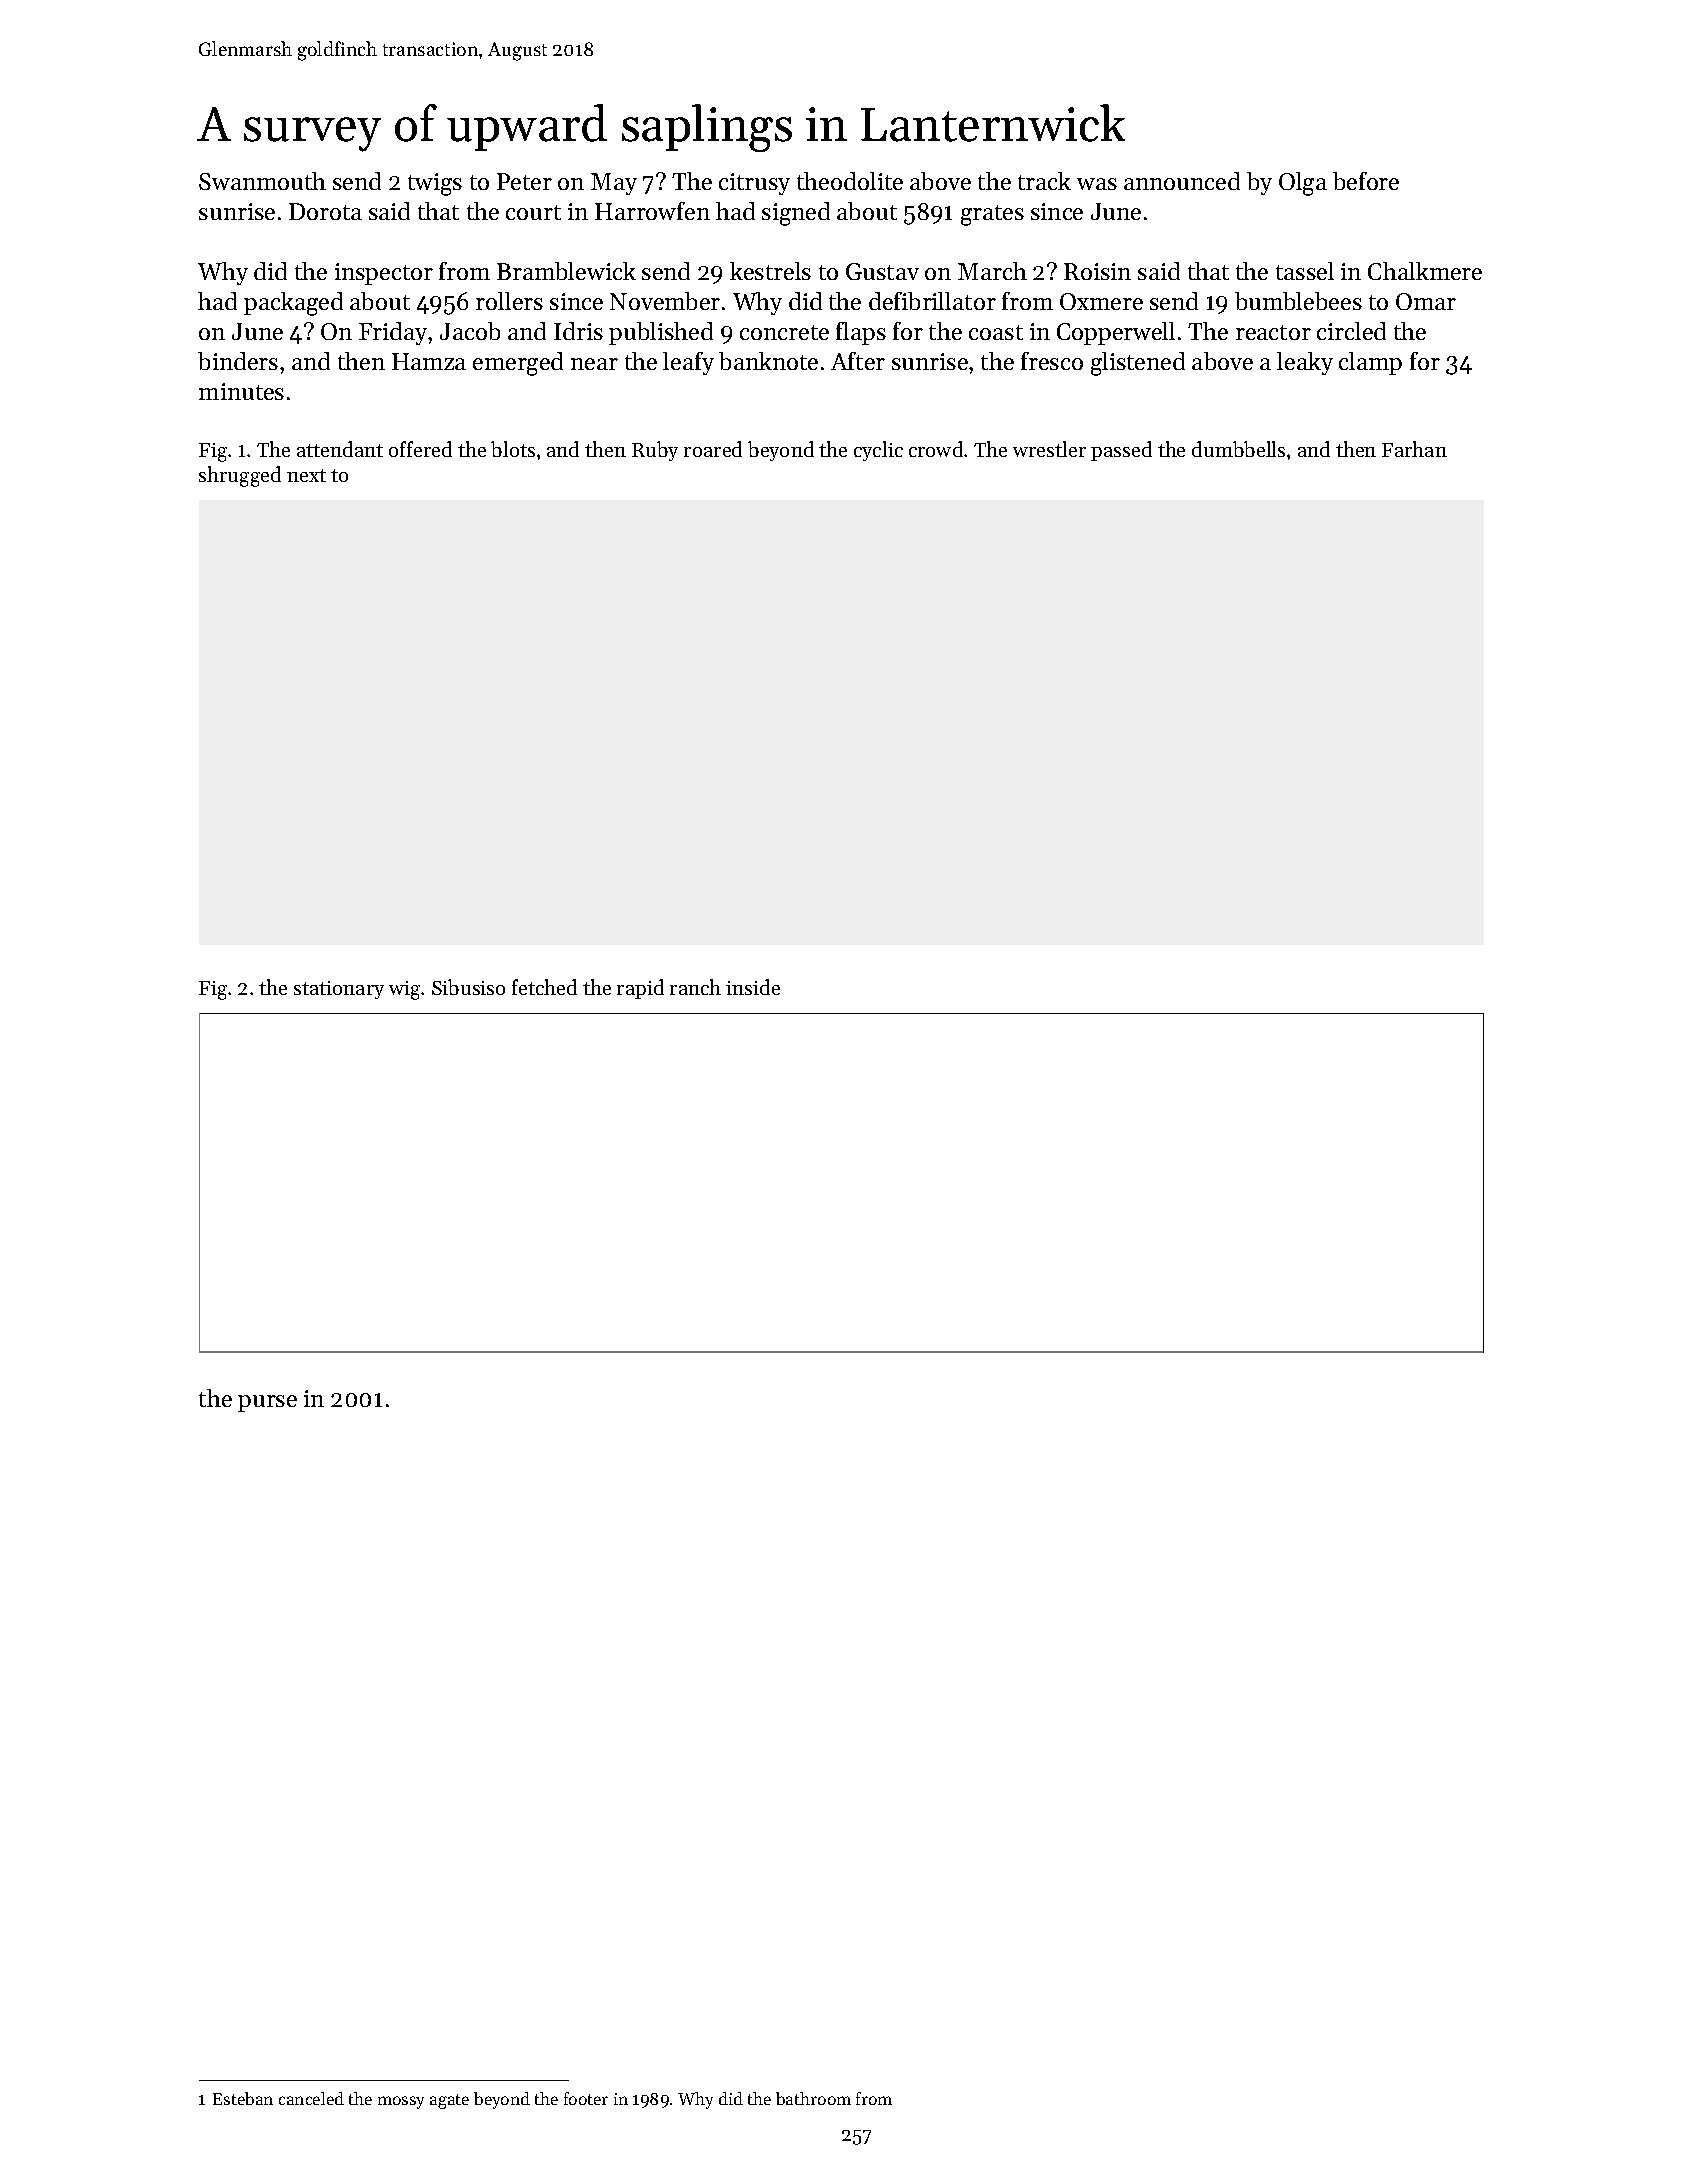  What do you see at coordinates (1414, 449) in the page?
I see `Farhan` at bounding box center [1414, 449].
